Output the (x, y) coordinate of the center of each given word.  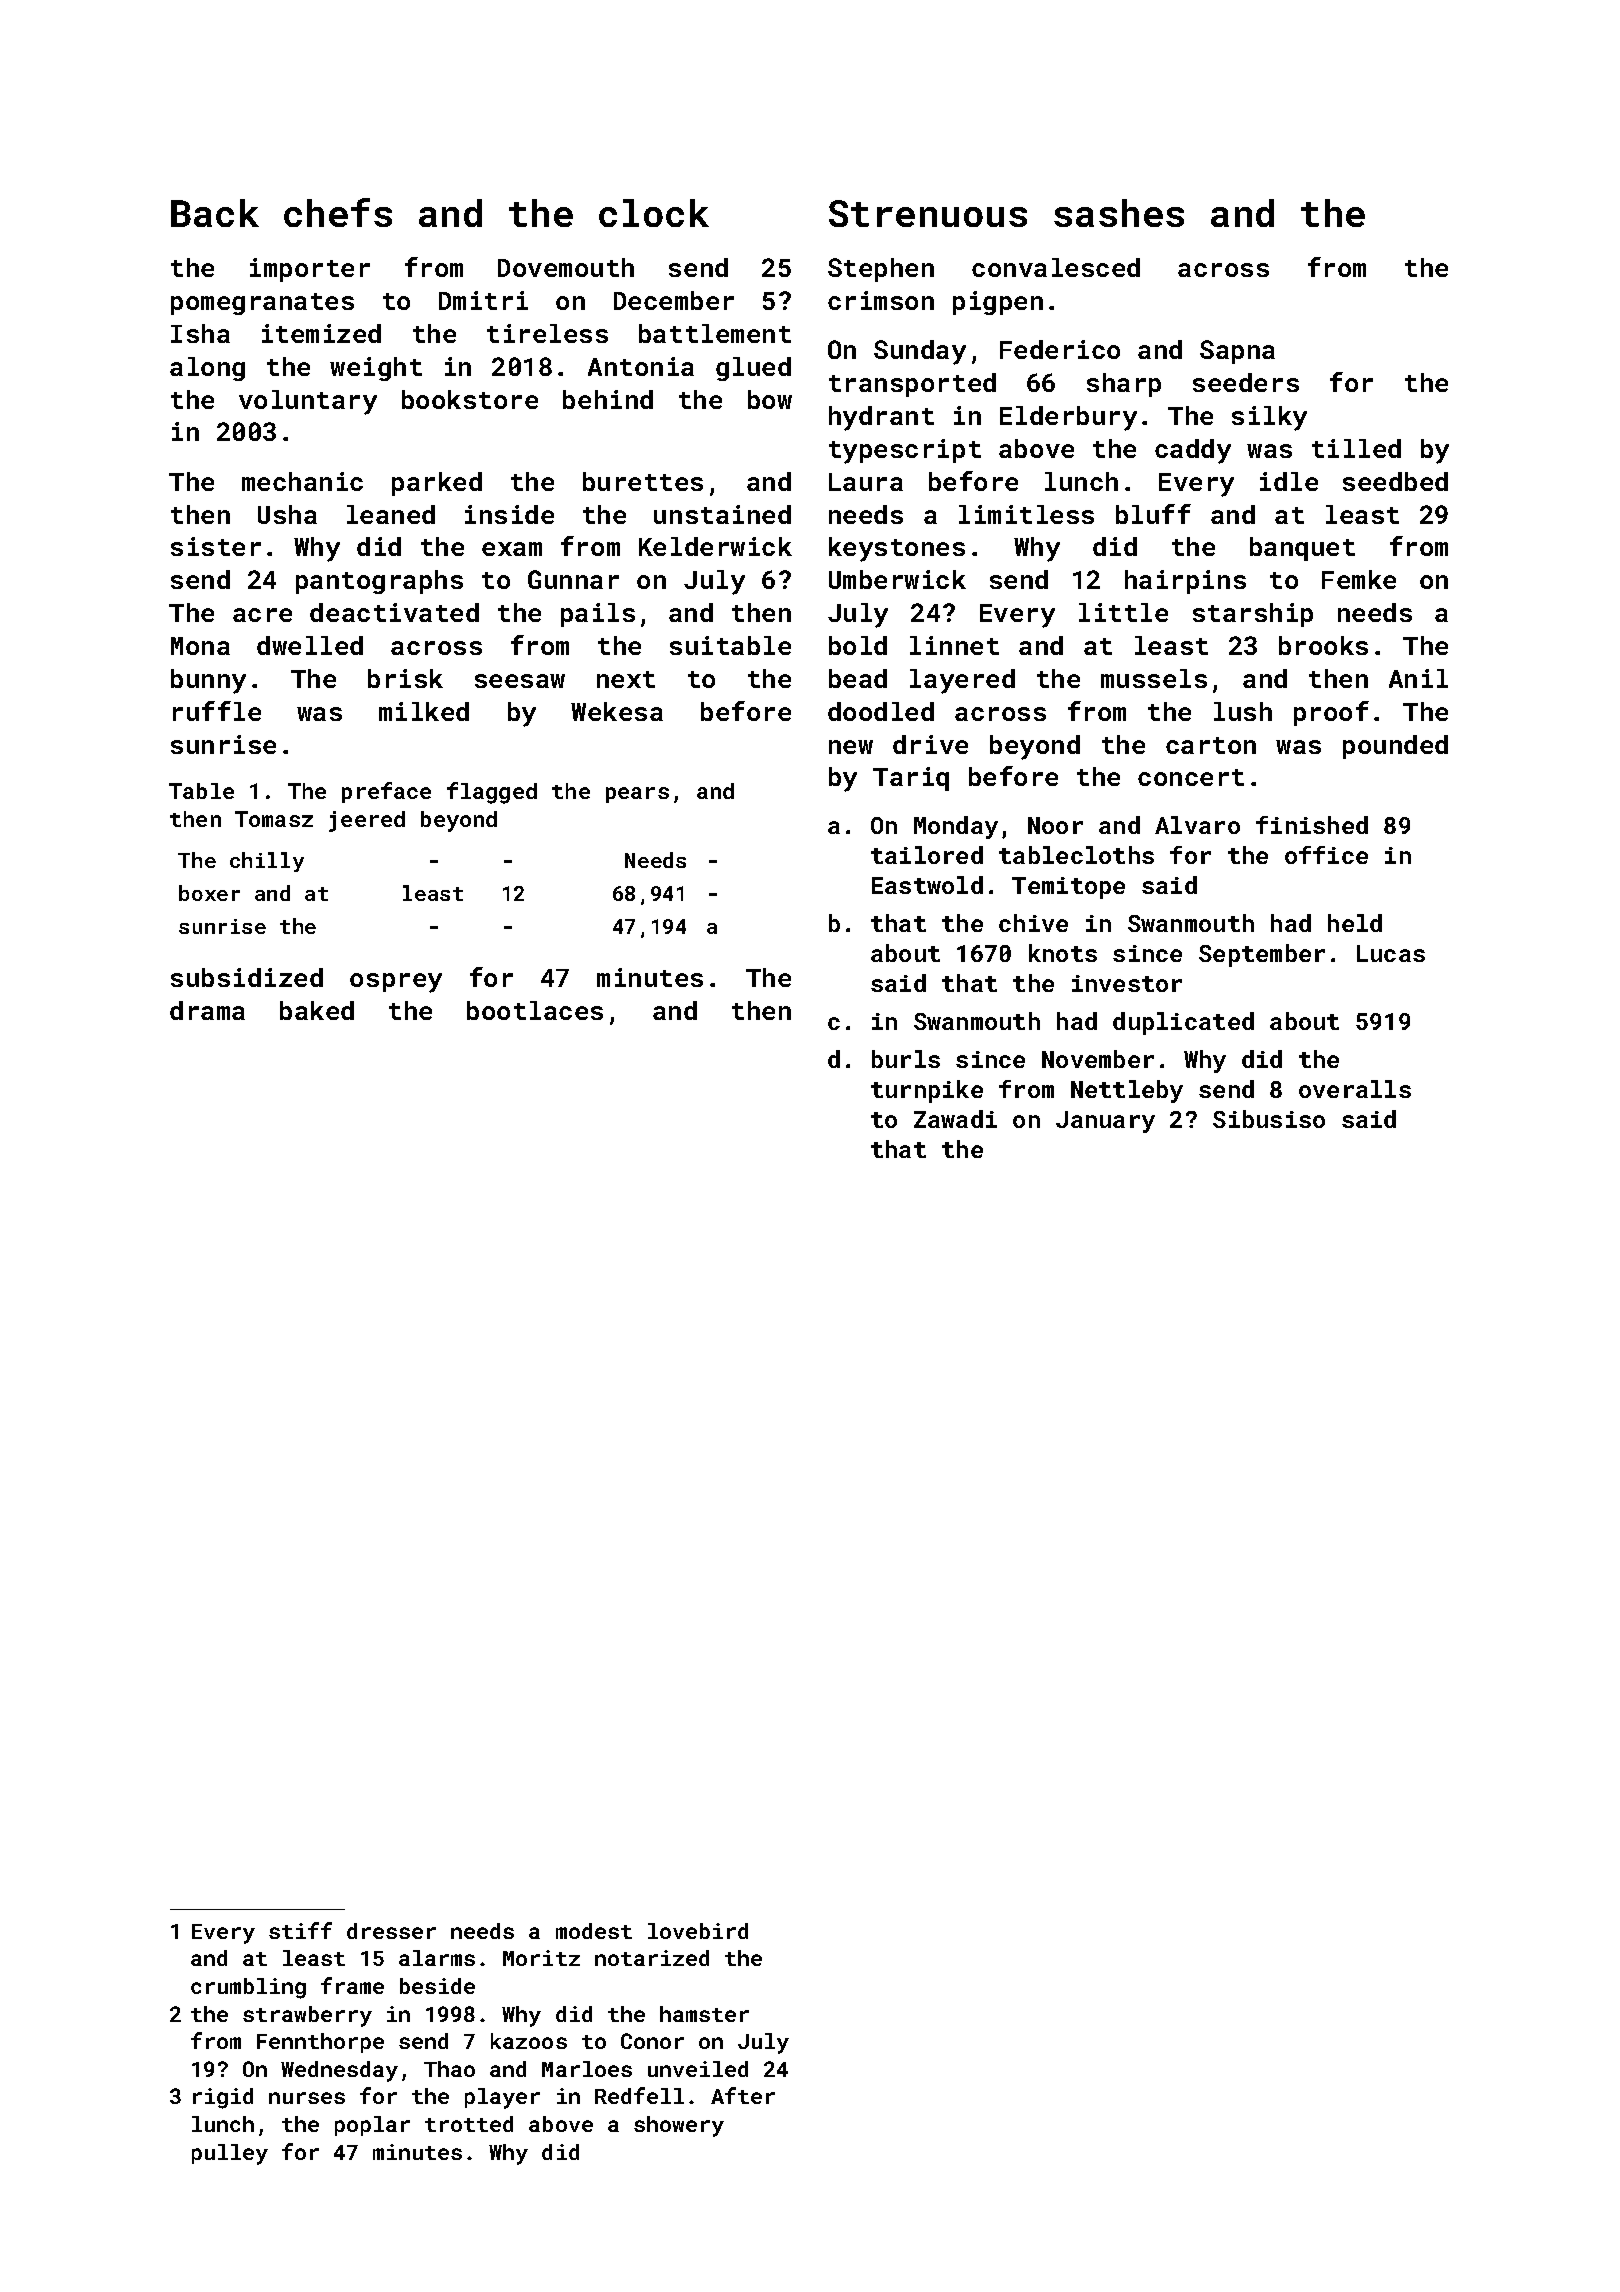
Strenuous (928, 213)
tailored (927, 855)
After (743, 2095)
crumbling (248, 1988)
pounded (1395, 747)
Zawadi (955, 1119)
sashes (1119, 213)
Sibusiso (1269, 1119)
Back (215, 213)
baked (317, 1010)
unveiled (698, 2069)
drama (207, 1010)
